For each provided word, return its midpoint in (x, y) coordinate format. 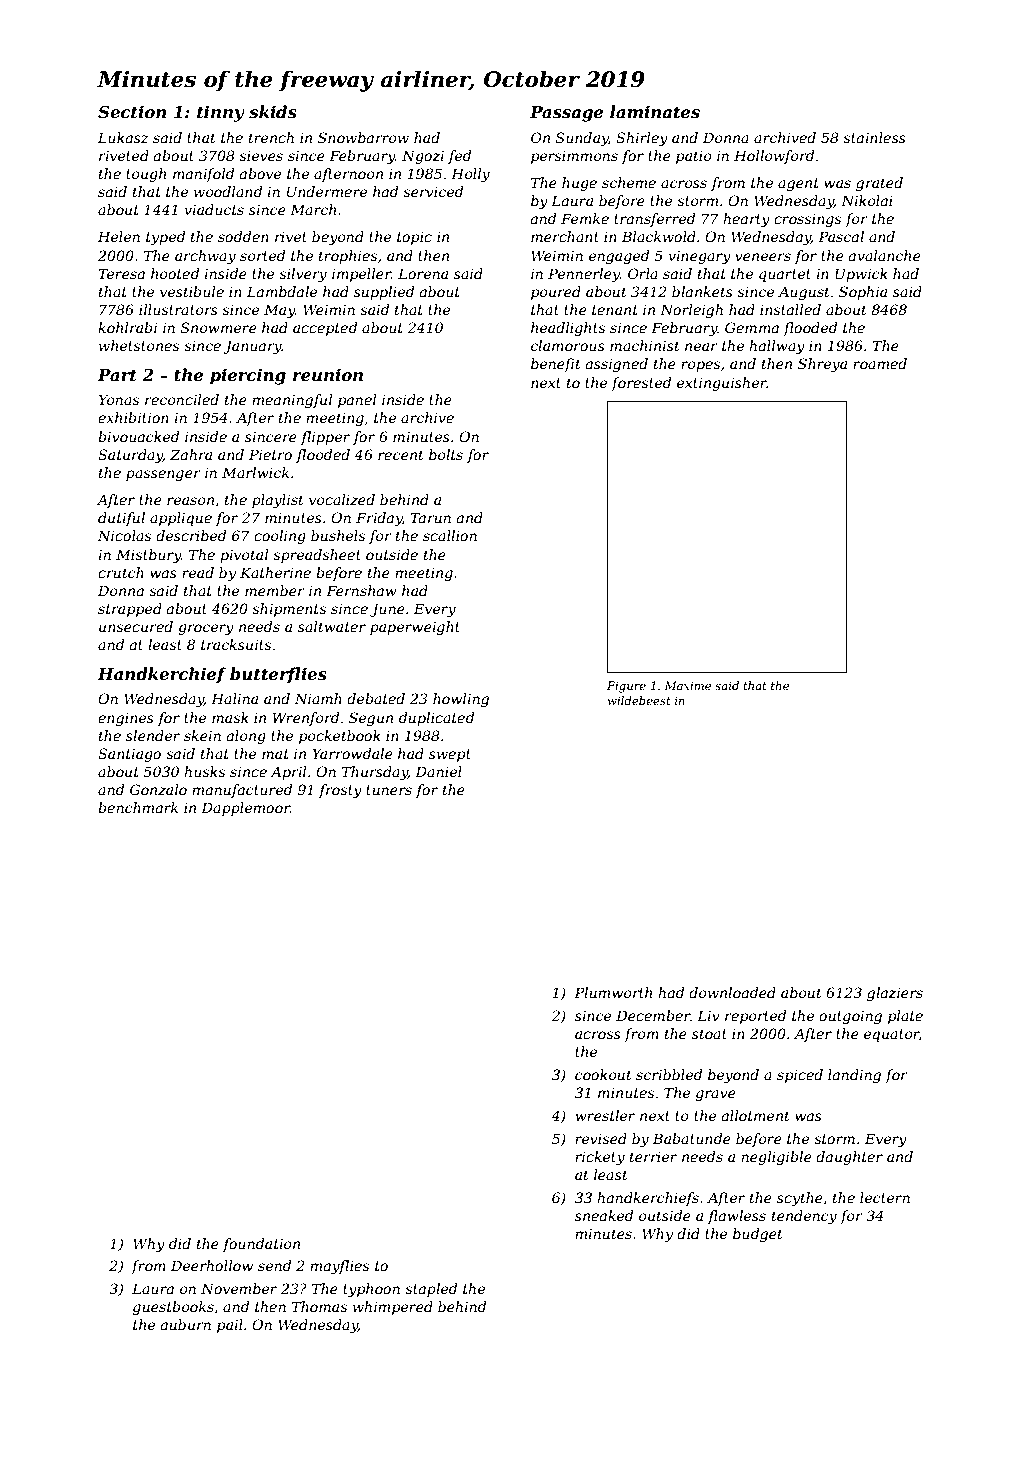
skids (273, 111)
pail (230, 1326)
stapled (431, 1290)
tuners (389, 790)
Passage (566, 114)
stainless (874, 137)
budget (758, 1235)
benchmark (138, 807)
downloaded (732, 992)
